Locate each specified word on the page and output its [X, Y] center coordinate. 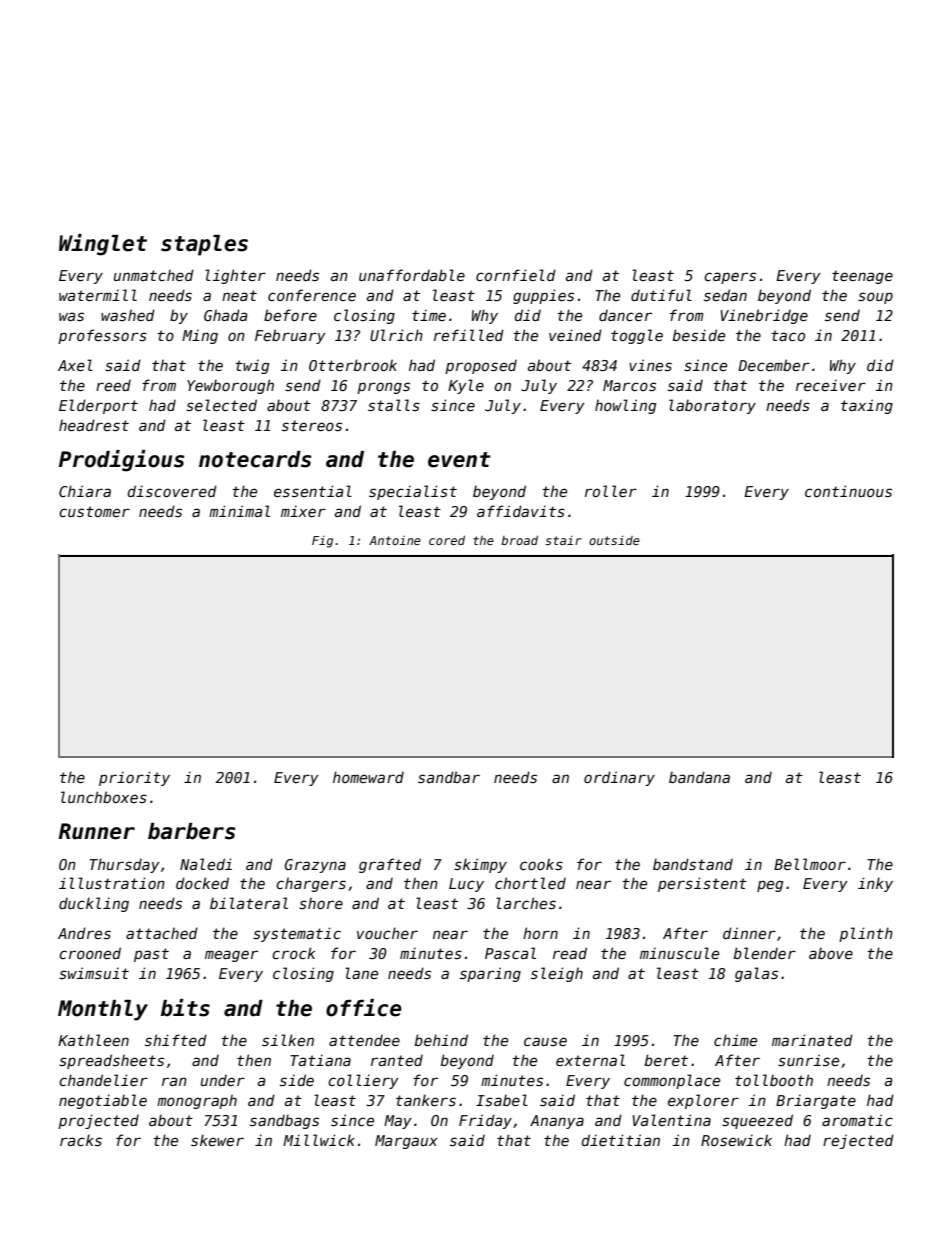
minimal [239, 511]
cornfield [516, 275]
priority [134, 778]
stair [563, 540]
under [223, 1080]
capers [730, 278]
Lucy [466, 885]
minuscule [679, 953]
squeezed [757, 1121]
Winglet [103, 245]
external [590, 1060]
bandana [699, 777]
